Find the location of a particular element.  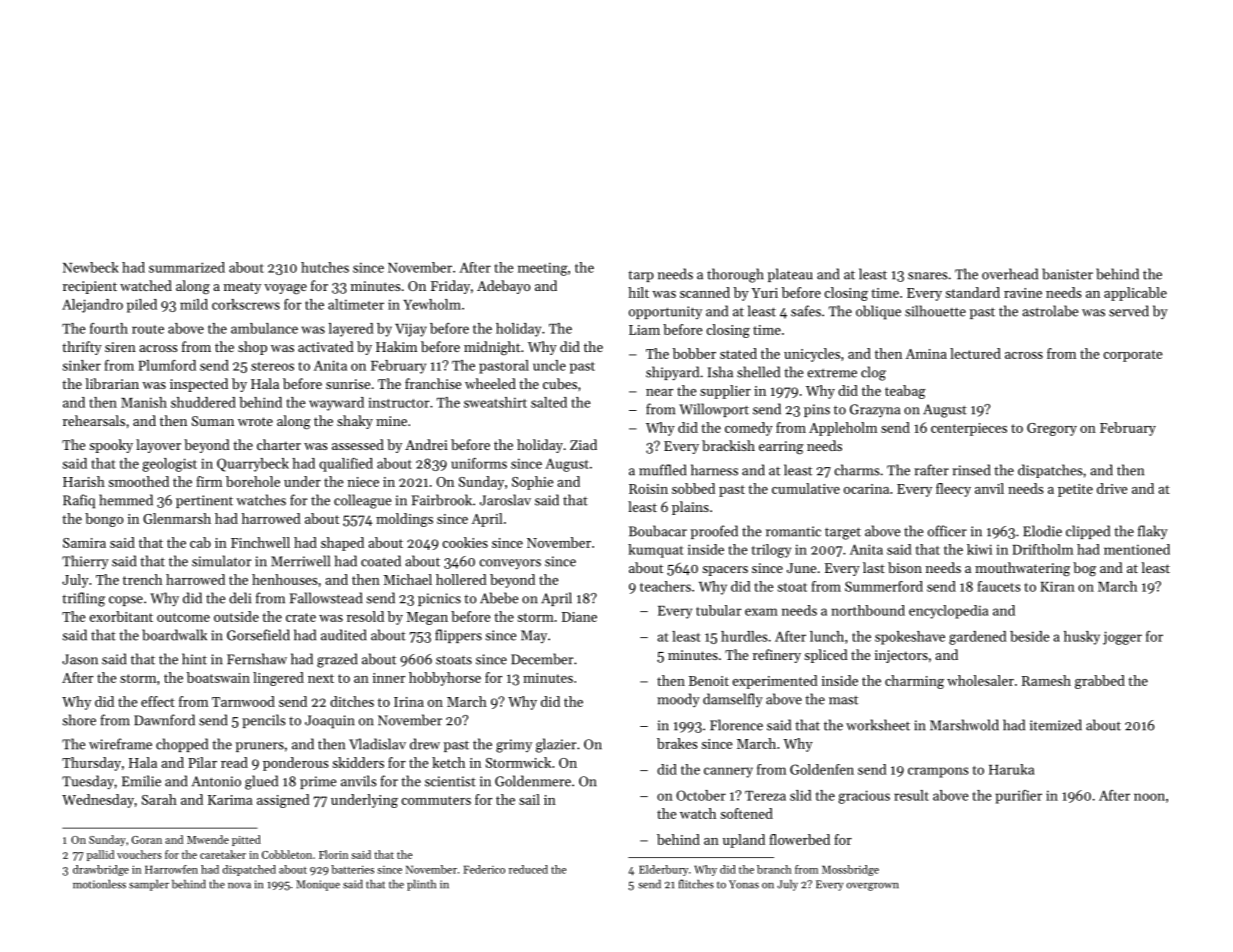

banister is located at coordinates (1067, 274).
